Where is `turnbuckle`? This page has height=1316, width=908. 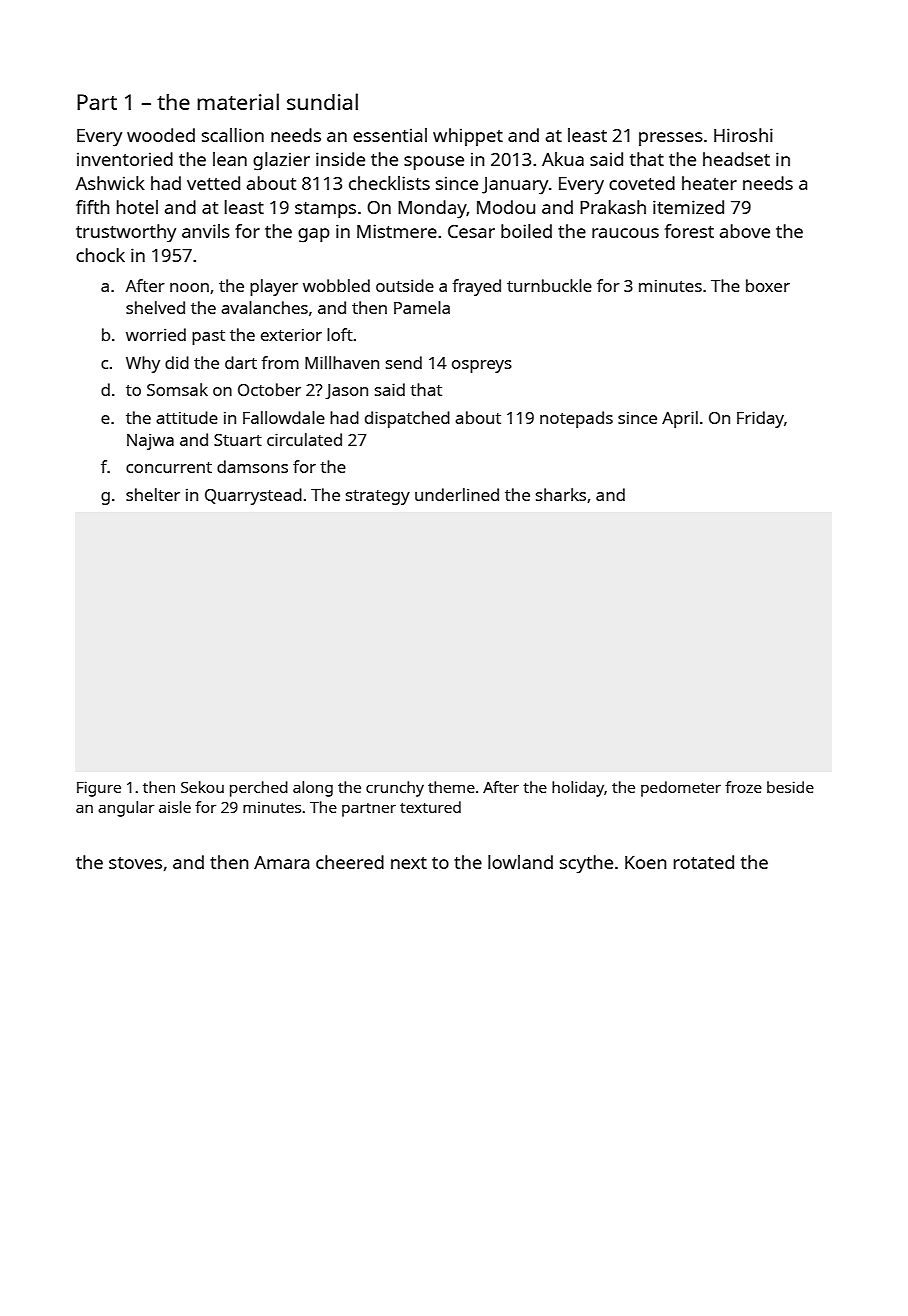 turnbuckle is located at coordinates (549, 285).
